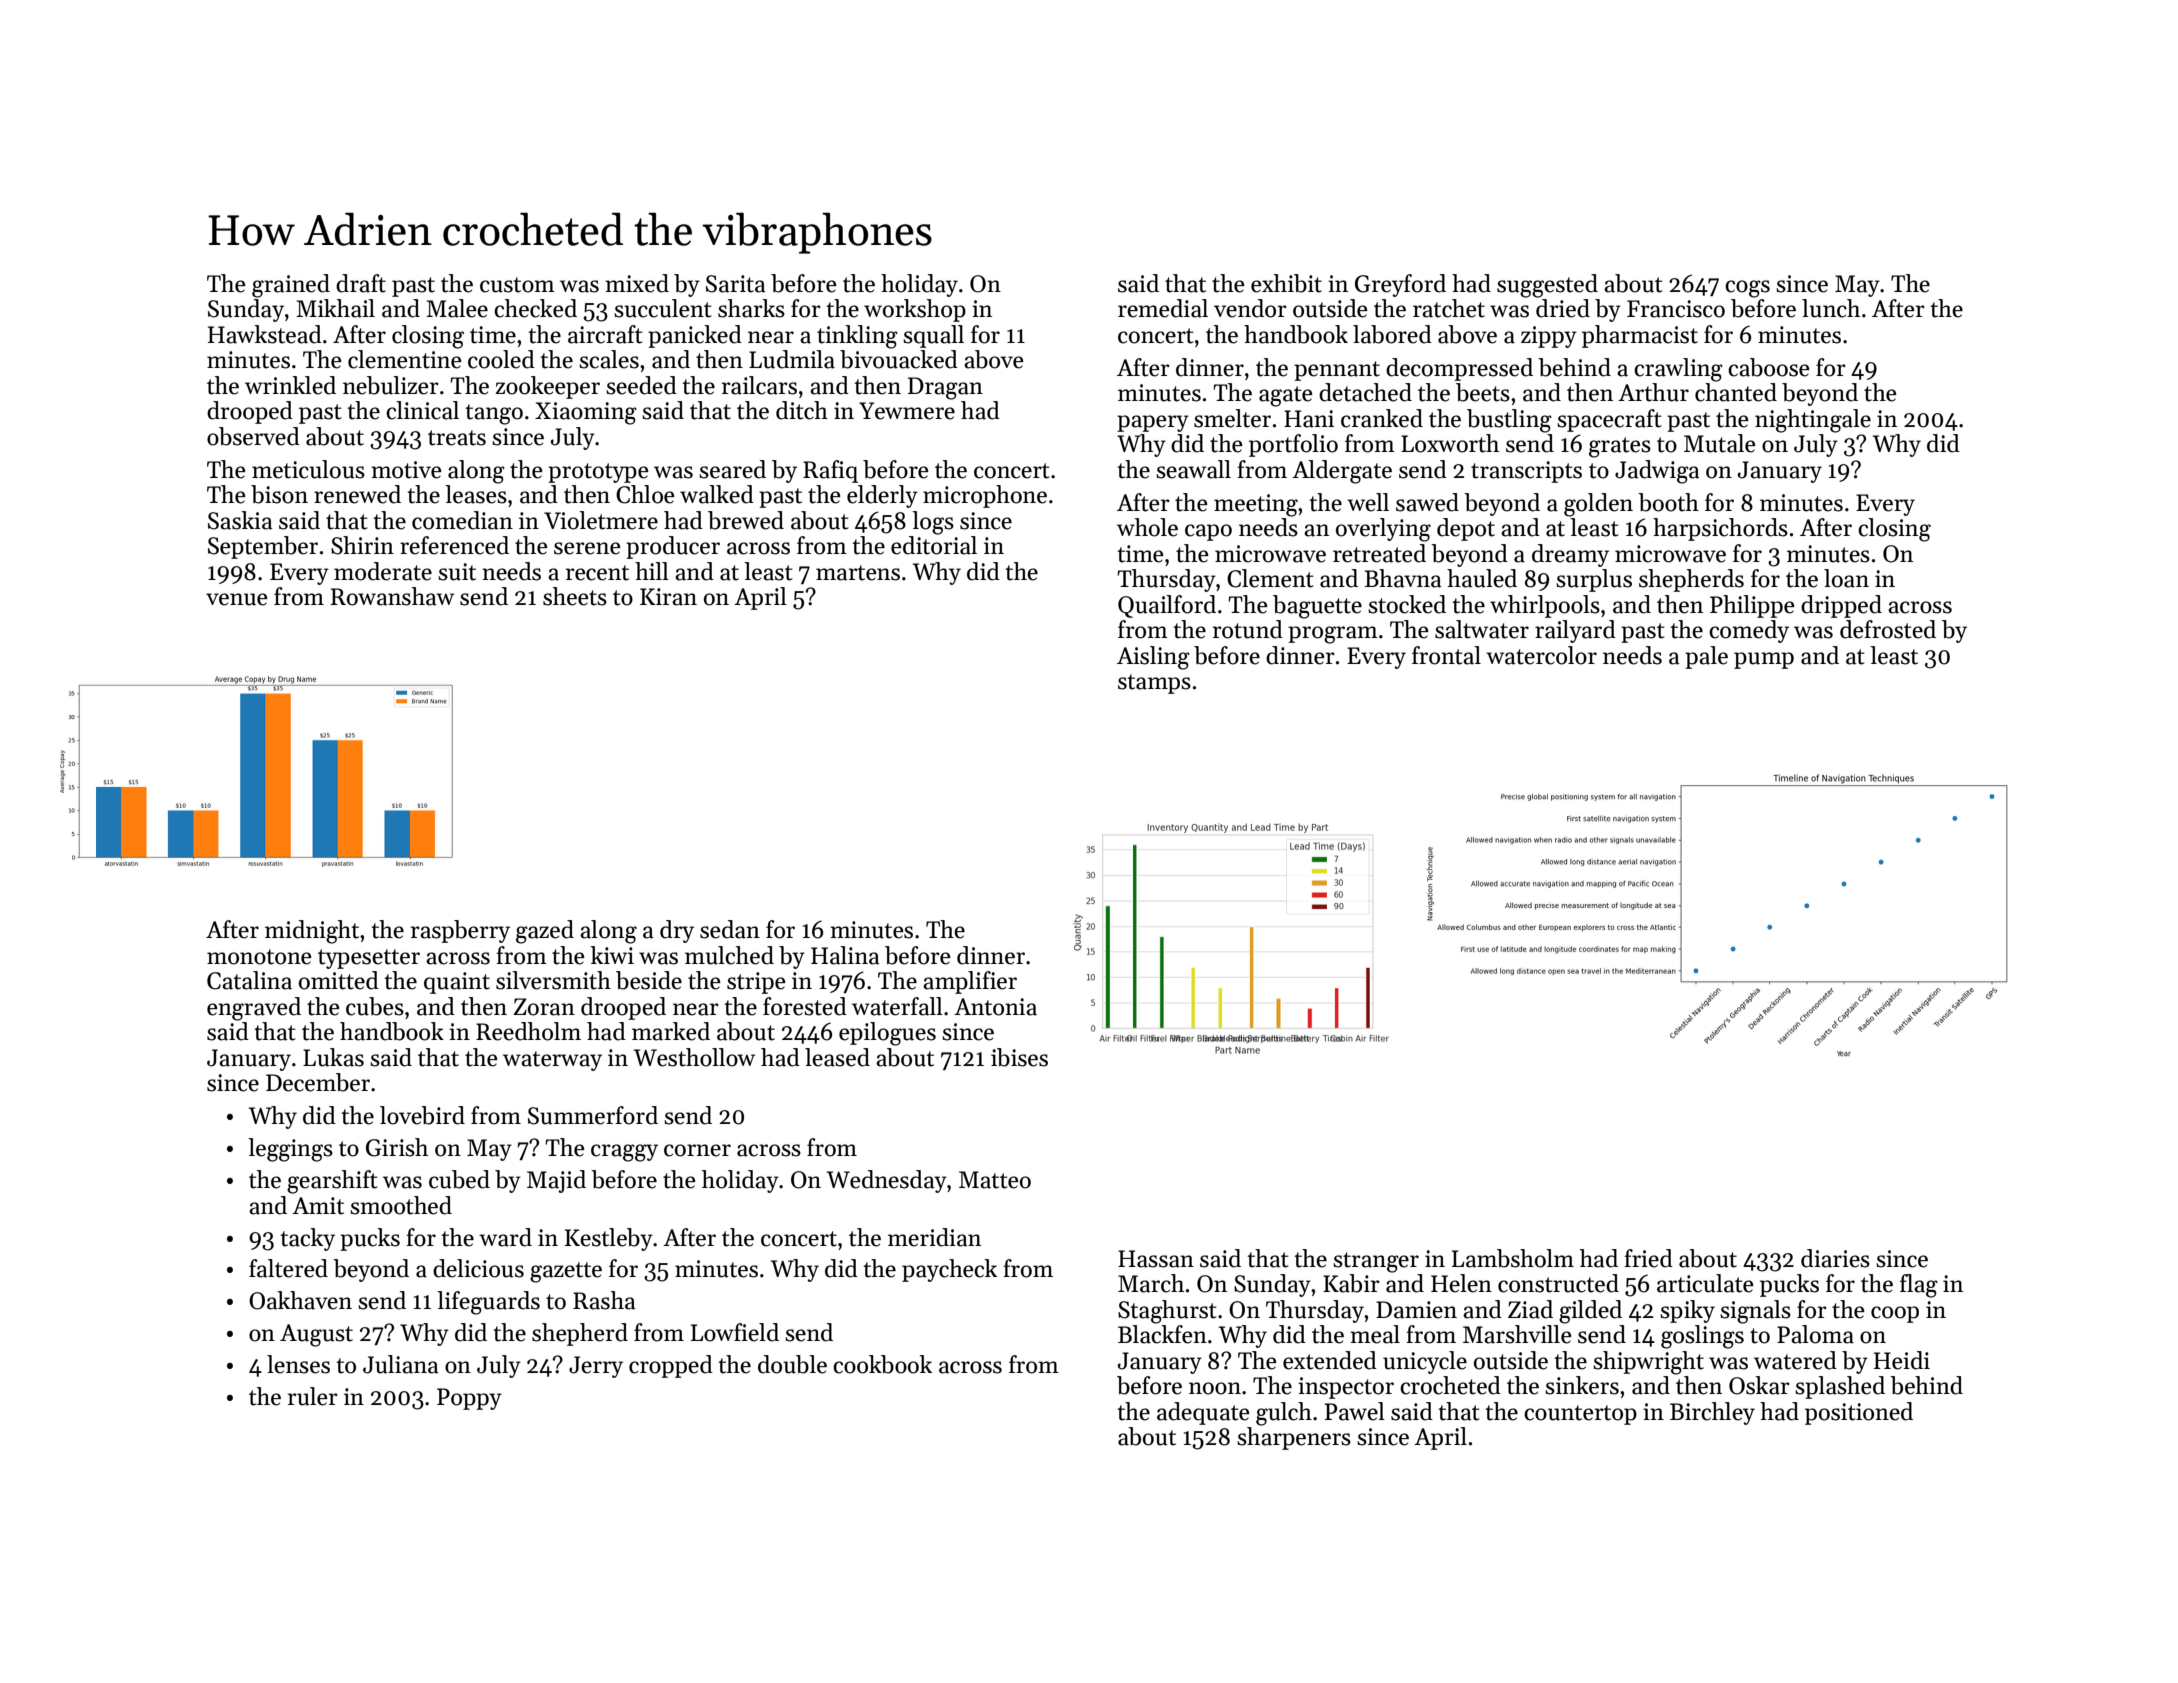  Describe the element at coordinates (995, 1180) in the screenshot. I see `Matteo` at that location.
